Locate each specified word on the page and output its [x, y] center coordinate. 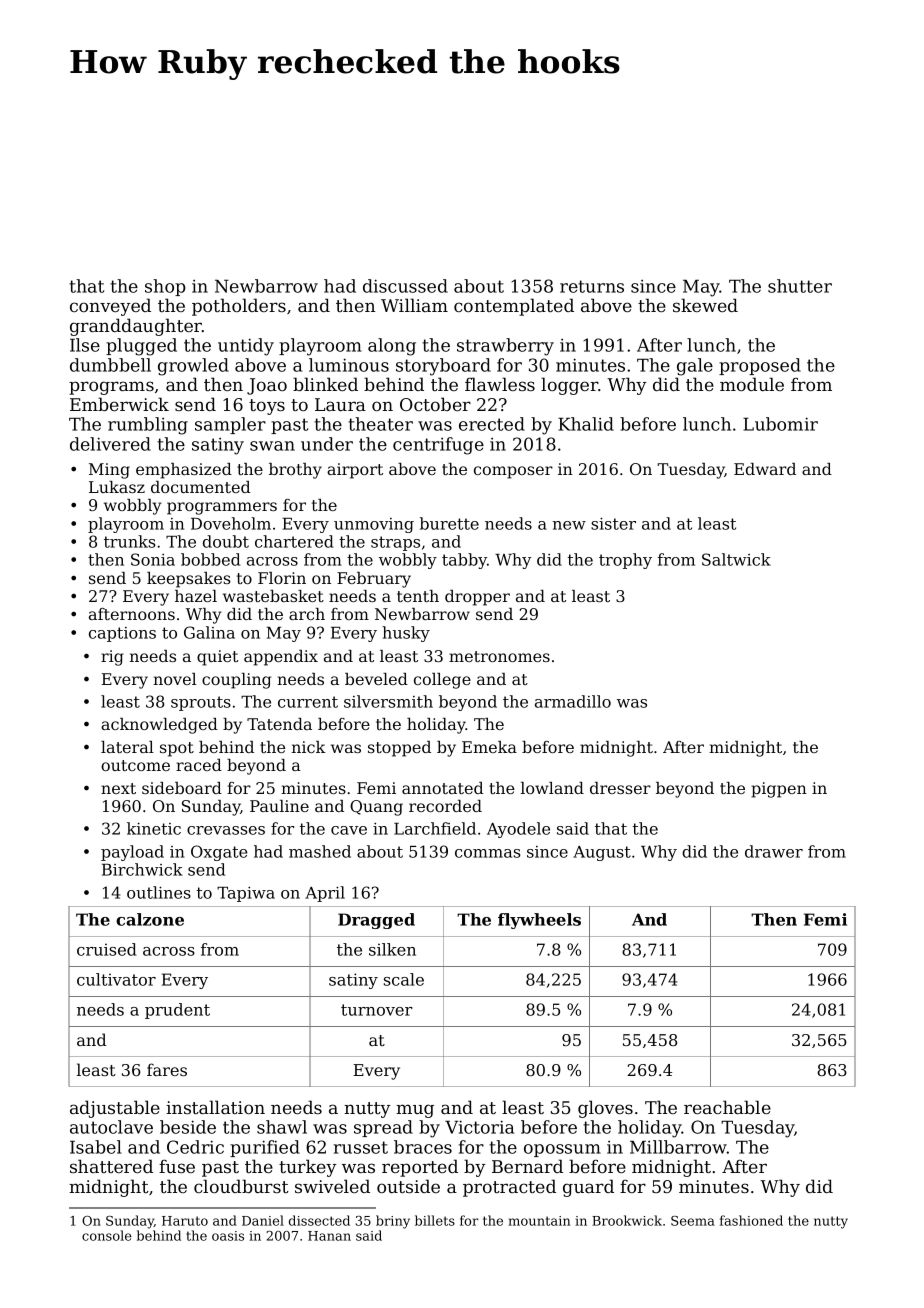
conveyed [110, 307]
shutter [800, 286]
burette [449, 523]
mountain [539, 1221]
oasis [228, 1236]
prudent [177, 1011]
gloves [605, 1109]
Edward [765, 469]
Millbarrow [678, 1147]
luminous [349, 365]
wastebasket [273, 596]
